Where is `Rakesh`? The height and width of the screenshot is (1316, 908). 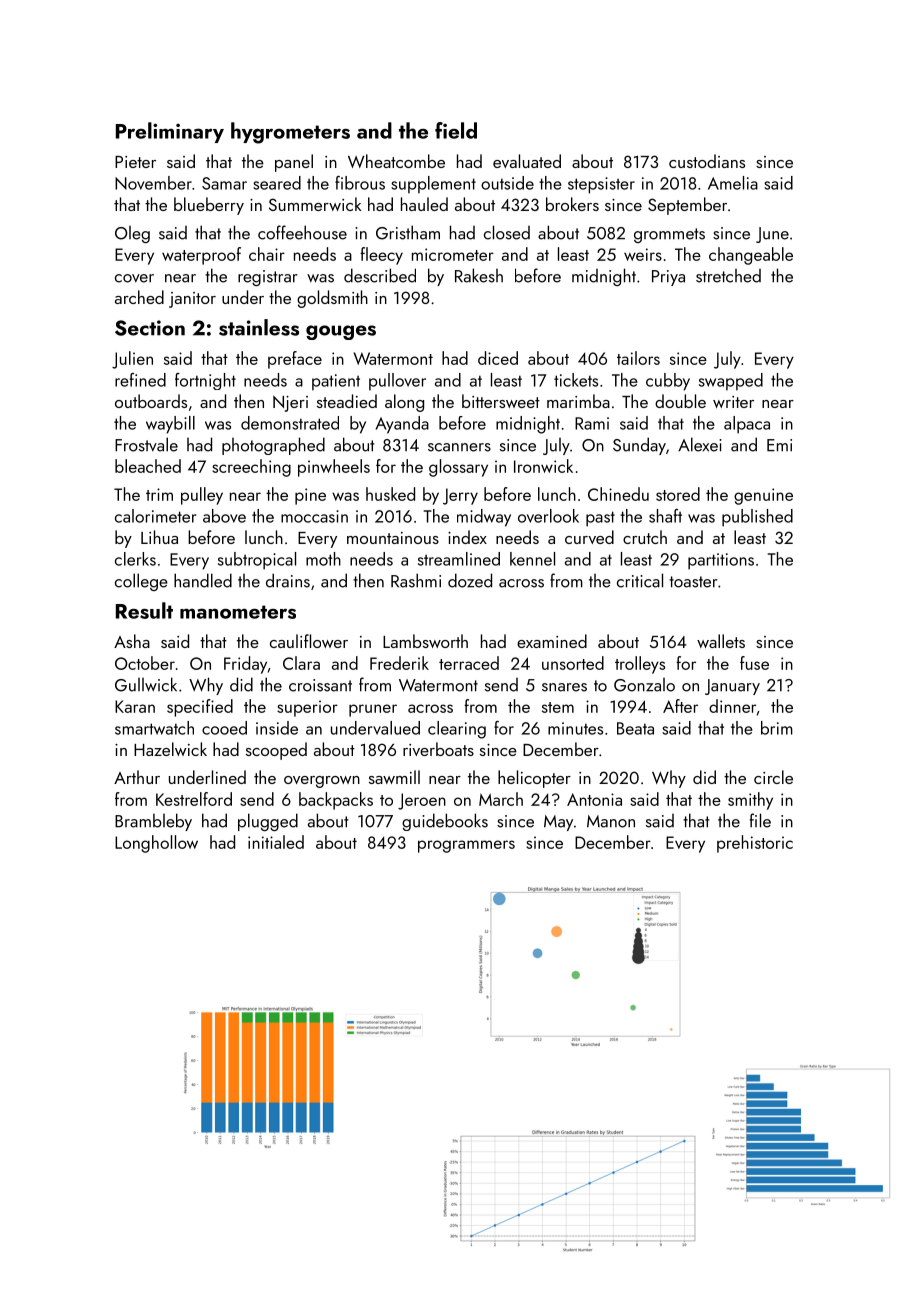
Rakesh is located at coordinates (479, 275).
